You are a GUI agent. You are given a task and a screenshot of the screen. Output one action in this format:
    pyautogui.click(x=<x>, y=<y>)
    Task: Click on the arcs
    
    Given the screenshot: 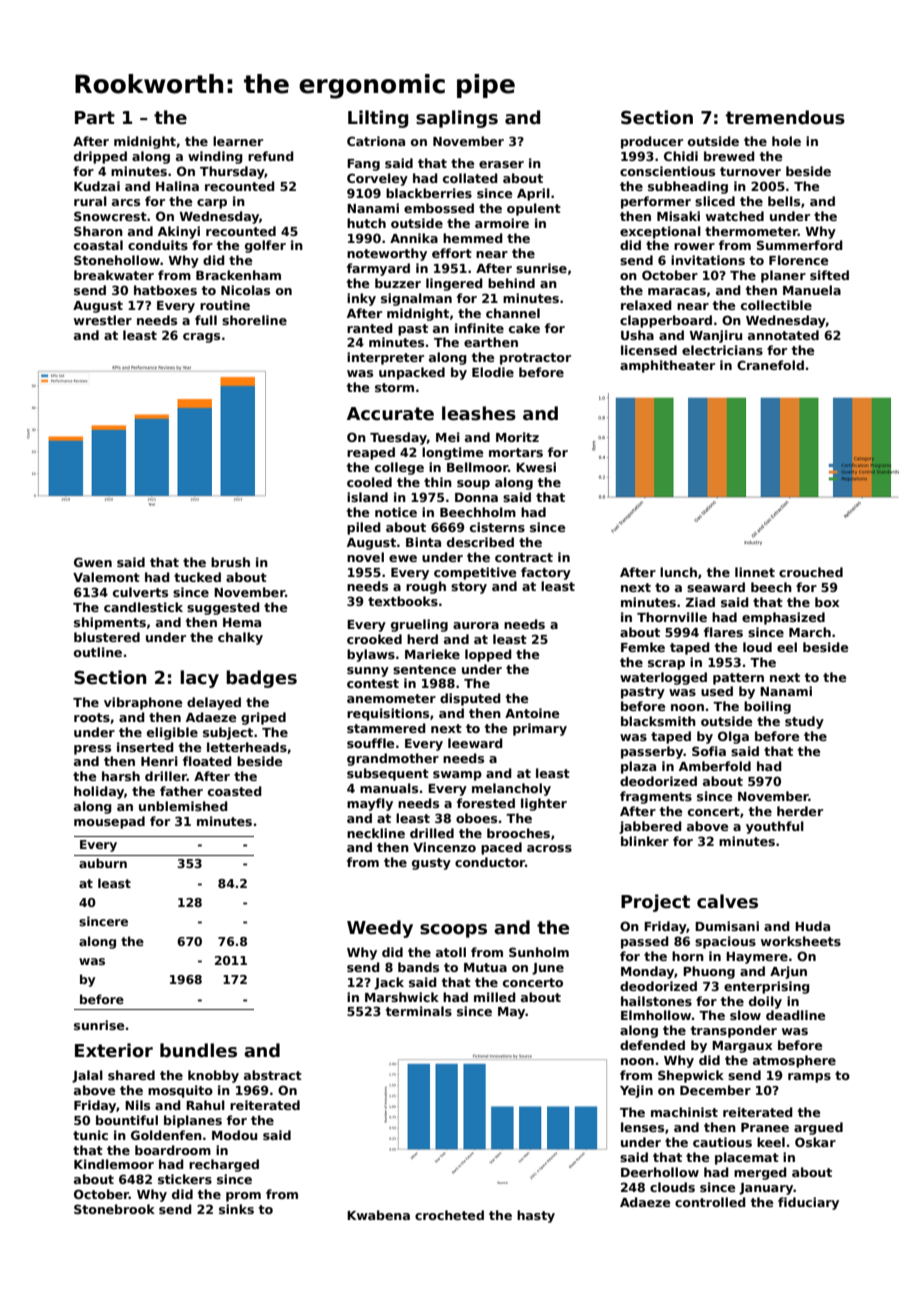 What is the action you would take?
    pyautogui.click(x=126, y=202)
